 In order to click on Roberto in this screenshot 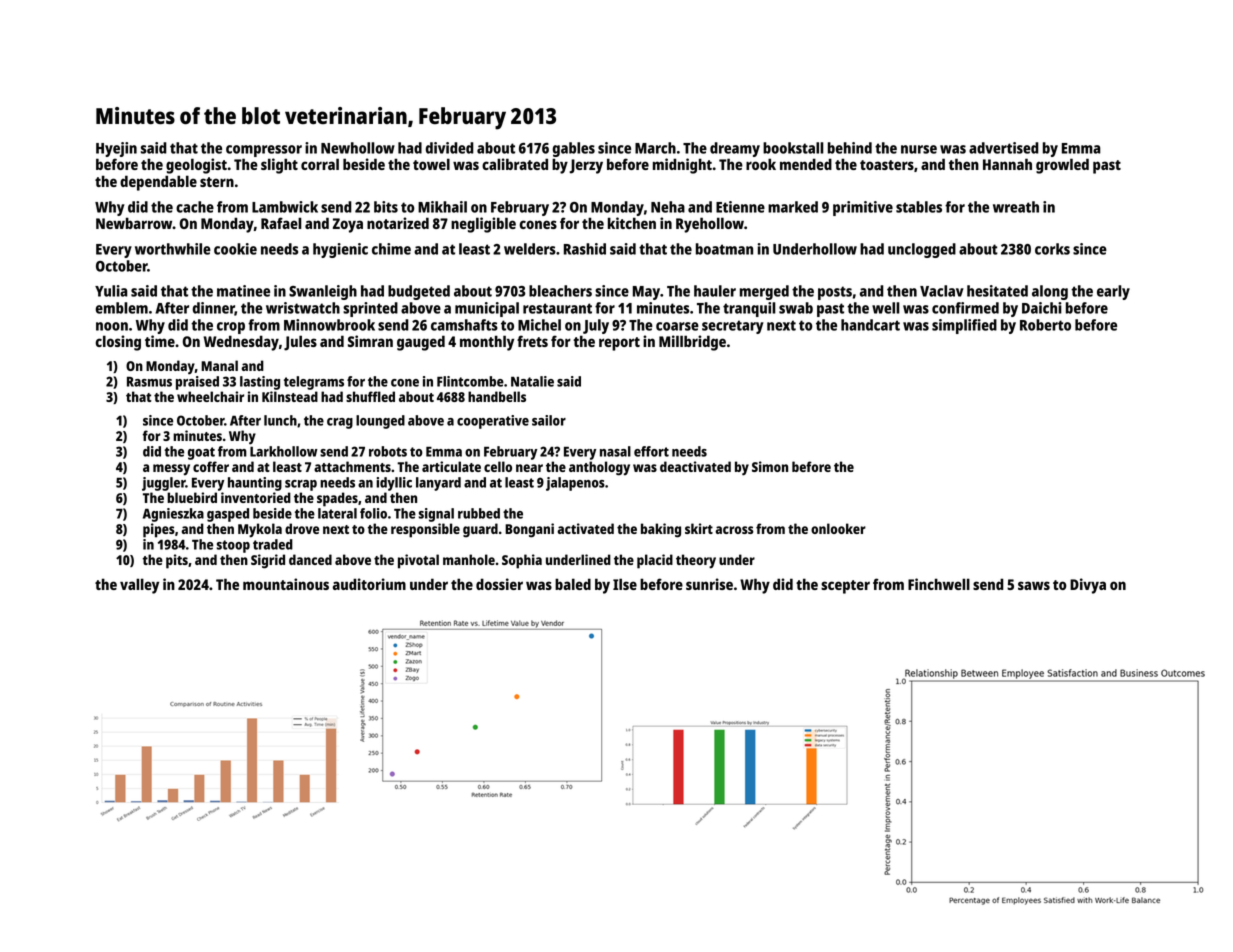, I will do `click(1045, 325)`.
